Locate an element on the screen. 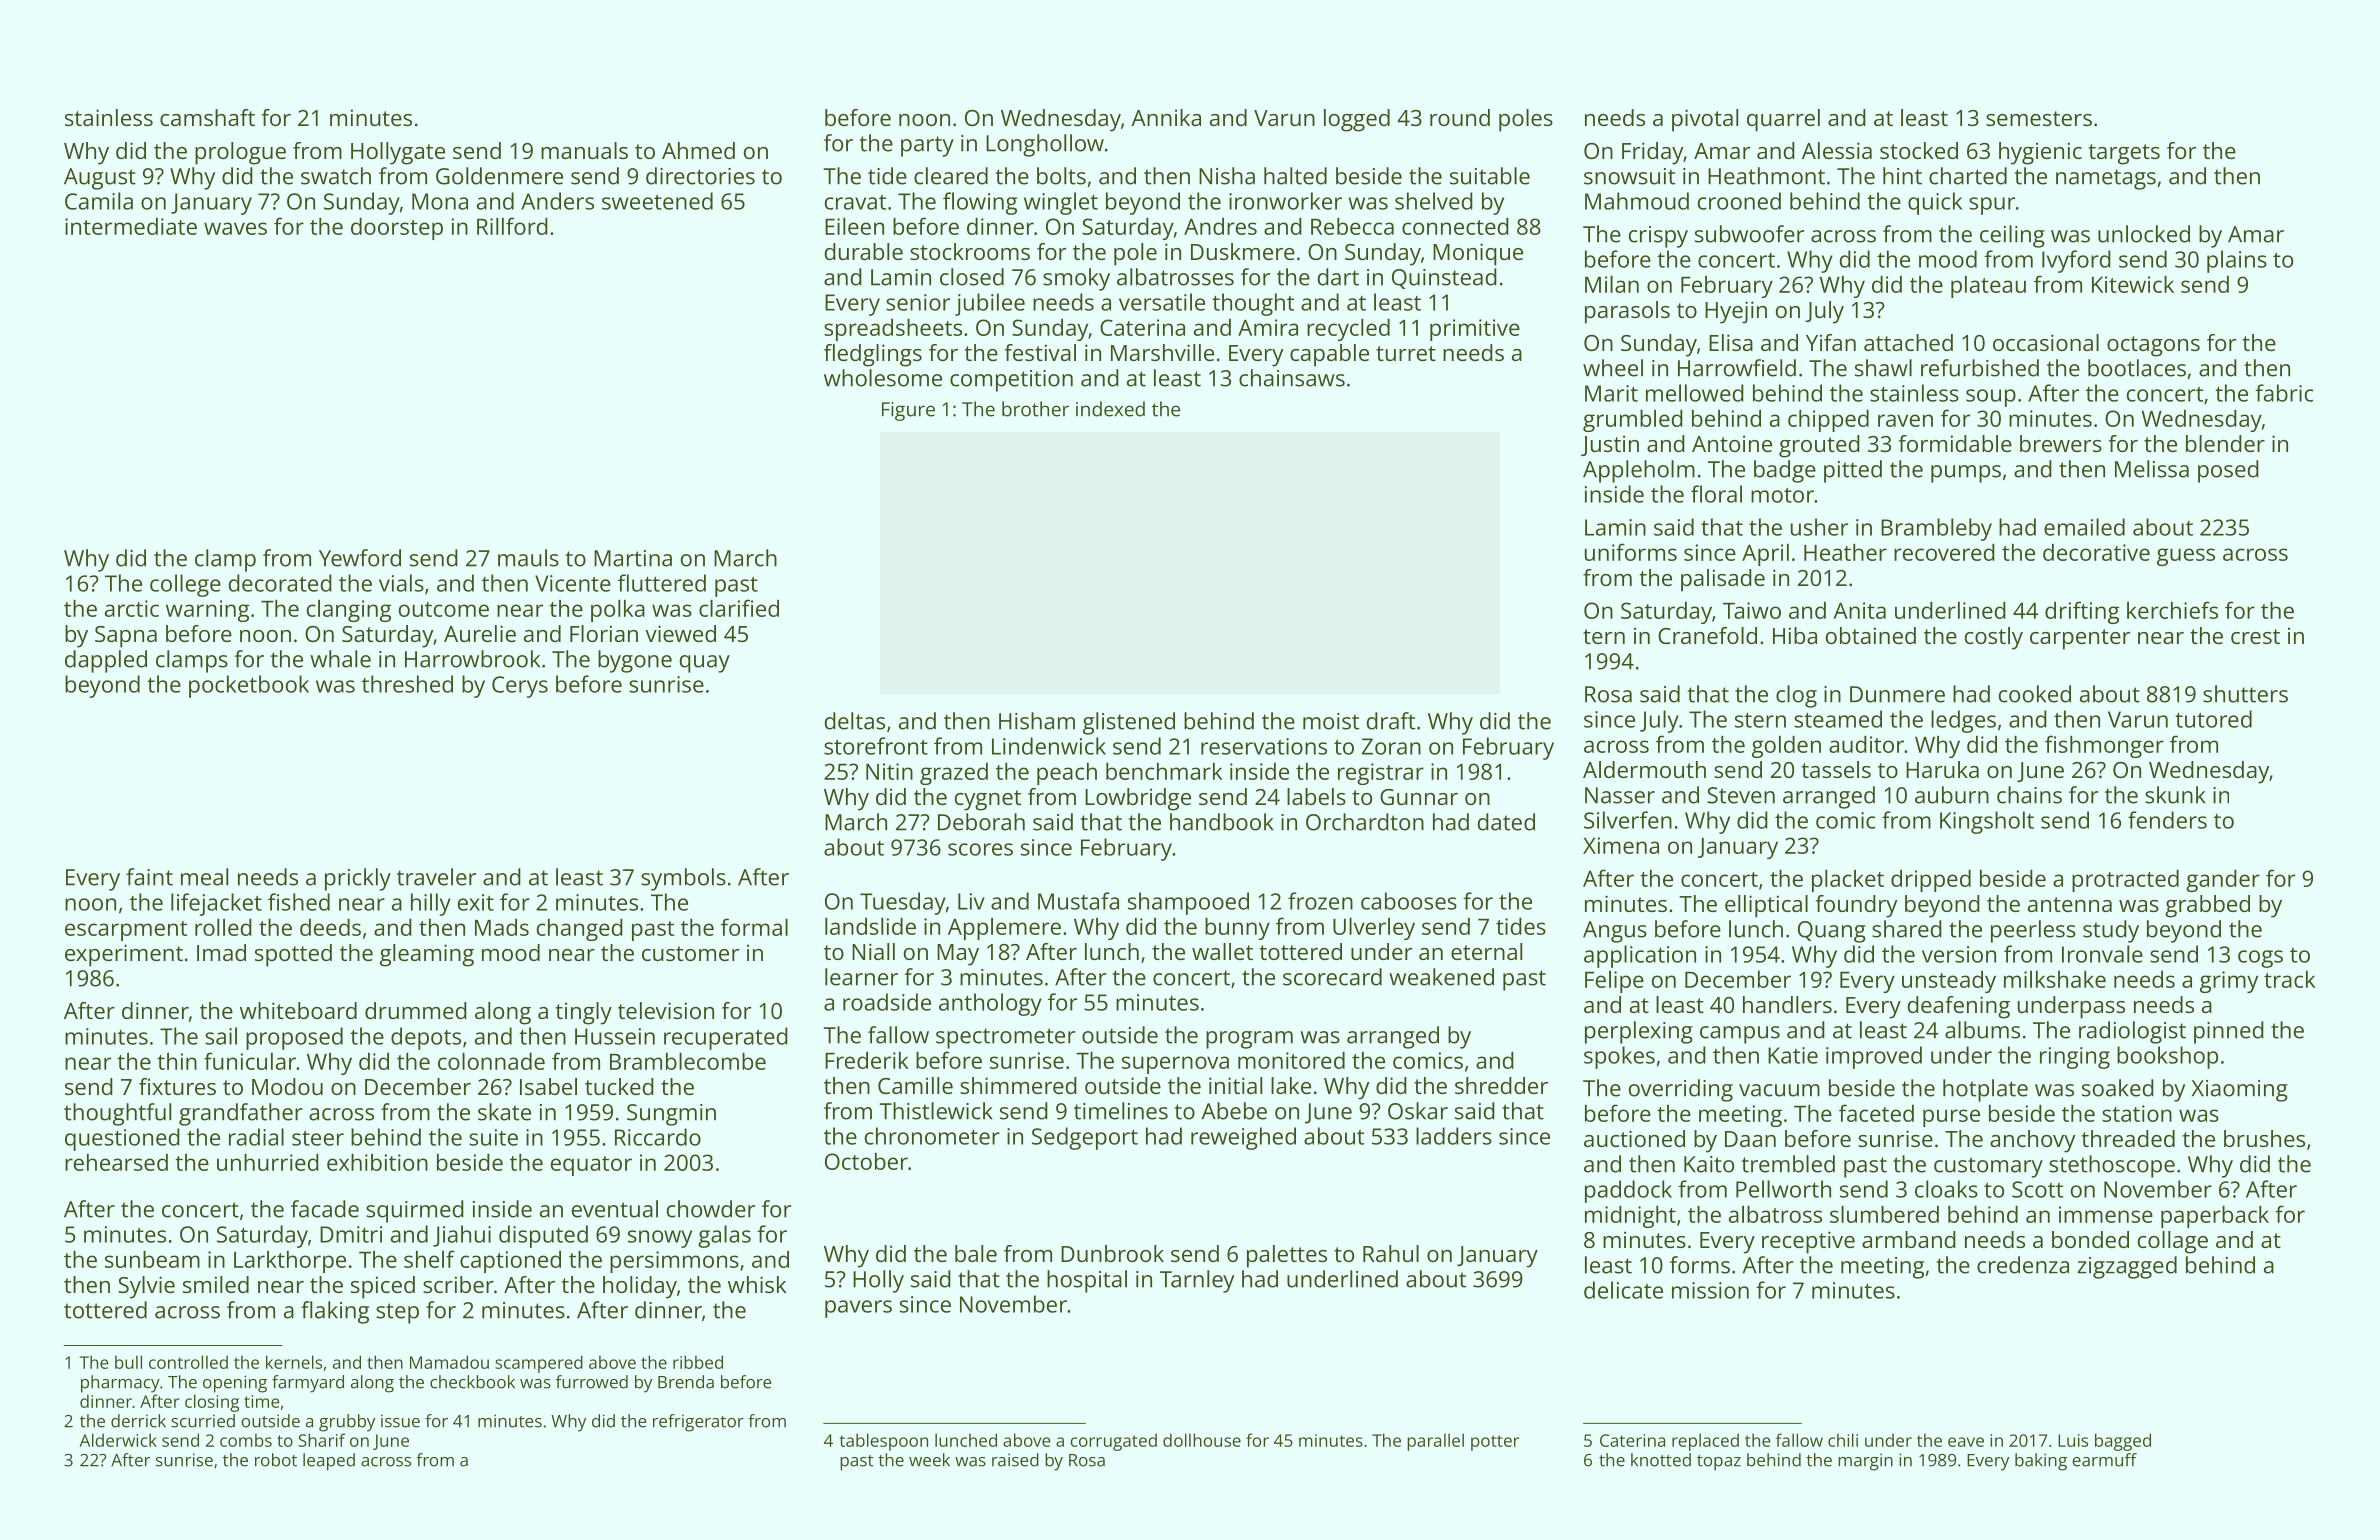  dappled is located at coordinates (106, 661).
